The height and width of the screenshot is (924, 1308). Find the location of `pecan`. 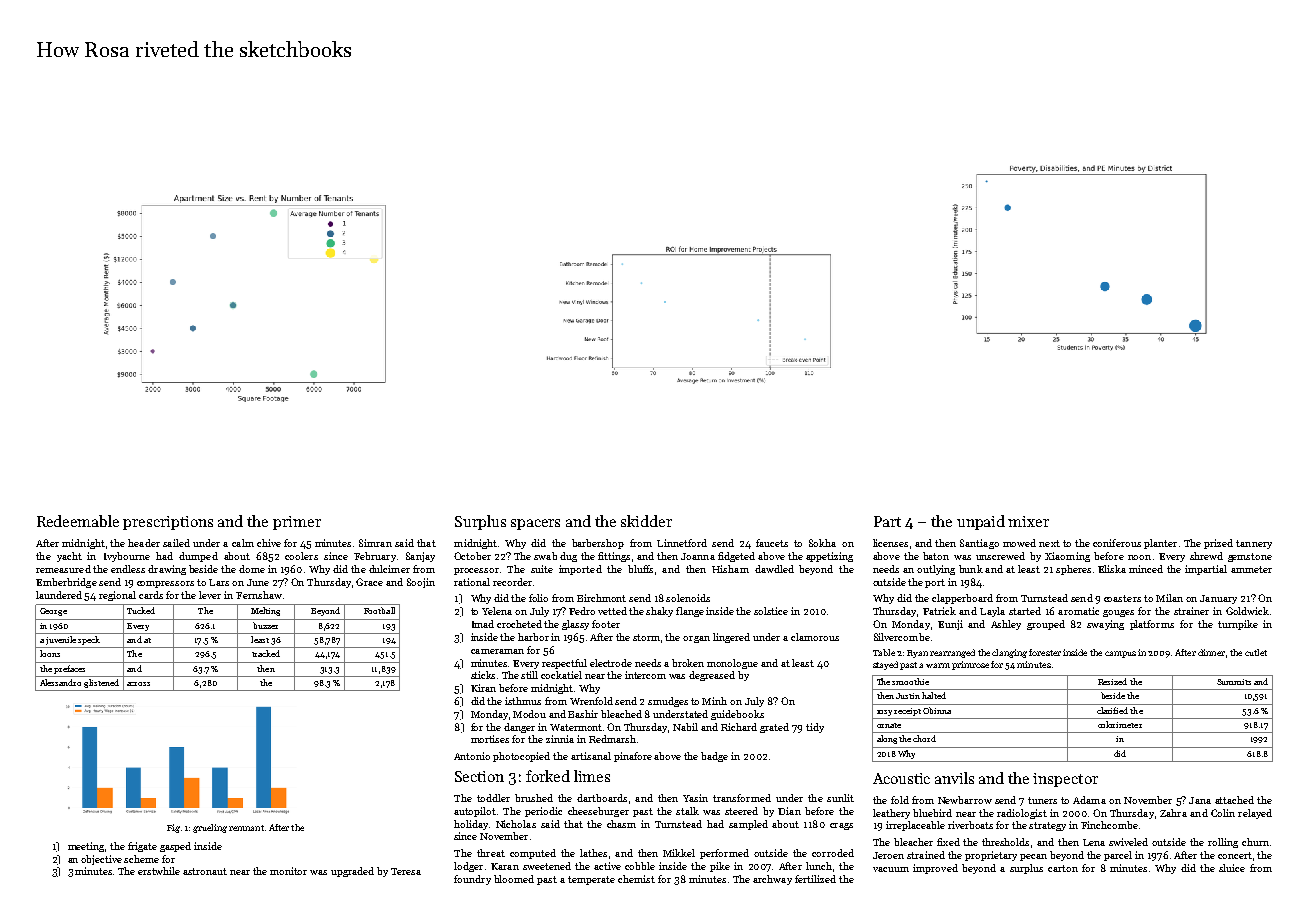

pecan is located at coordinates (1033, 857).
